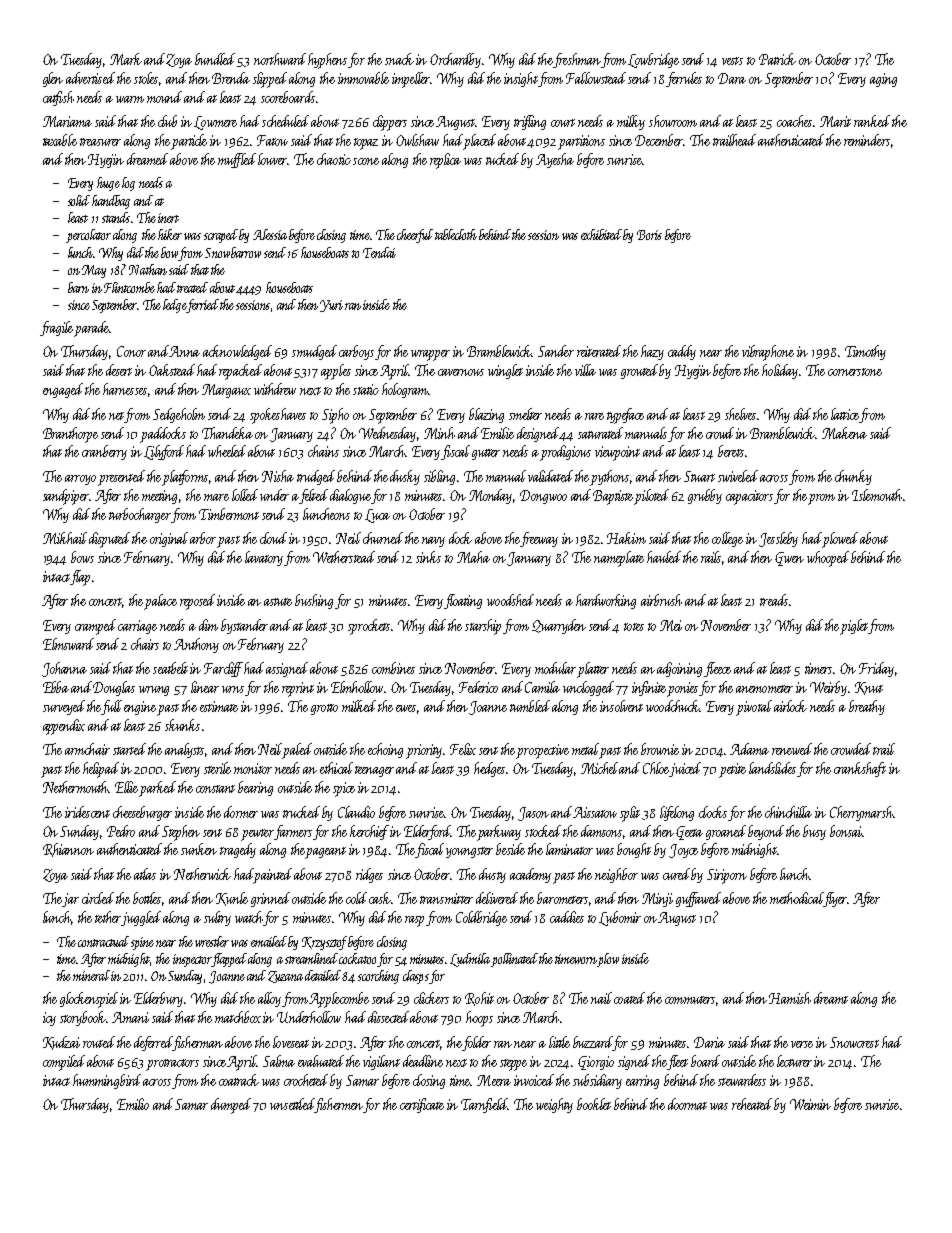 The image size is (952, 1233). I want to click on exhibited, so click(601, 234).
